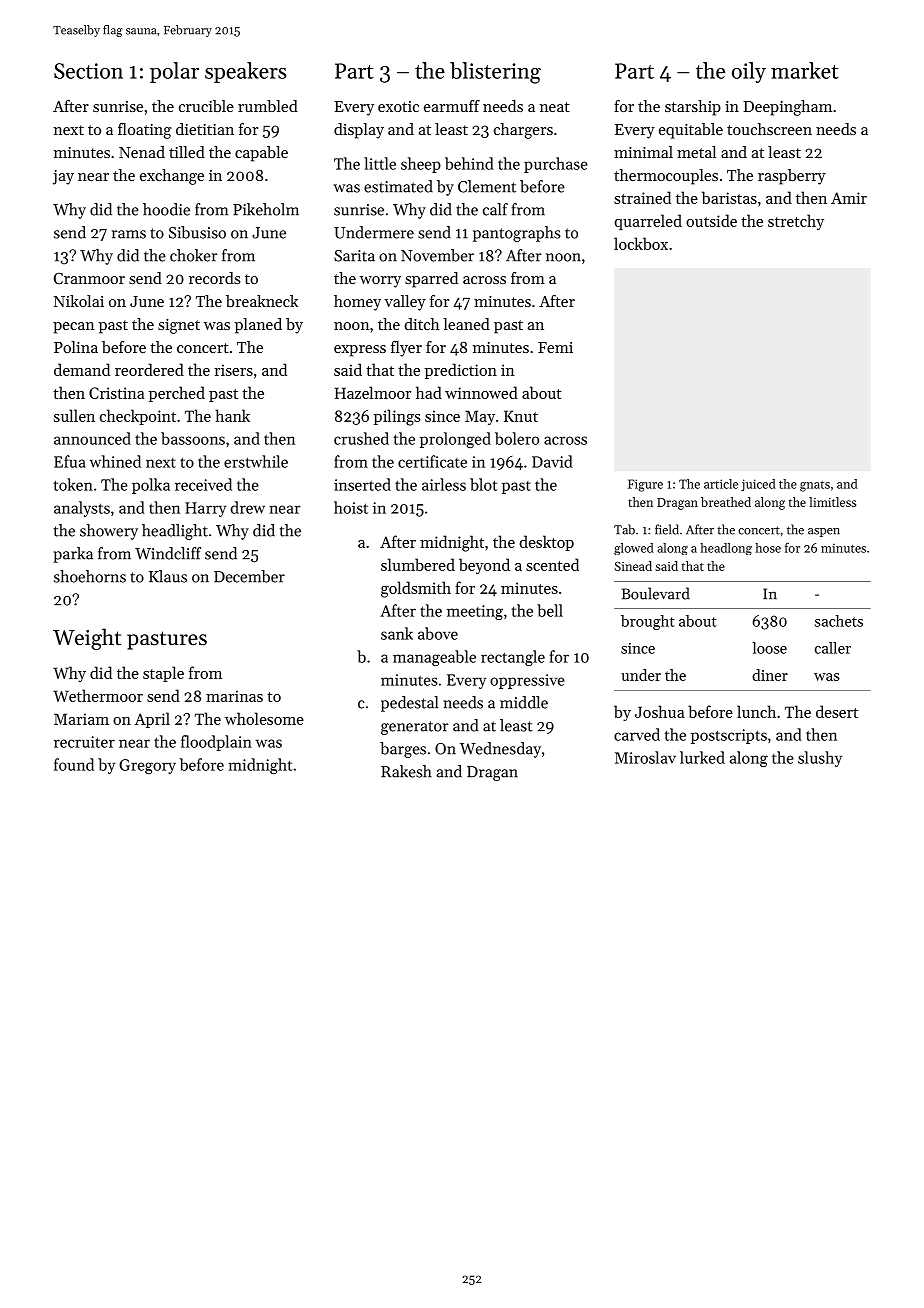 This screenshot has width=924, height=1308. What do you see at coordinates (89, 278) in the screenshot?
I see `Cranmoor` at bounding box center [89, 278].
